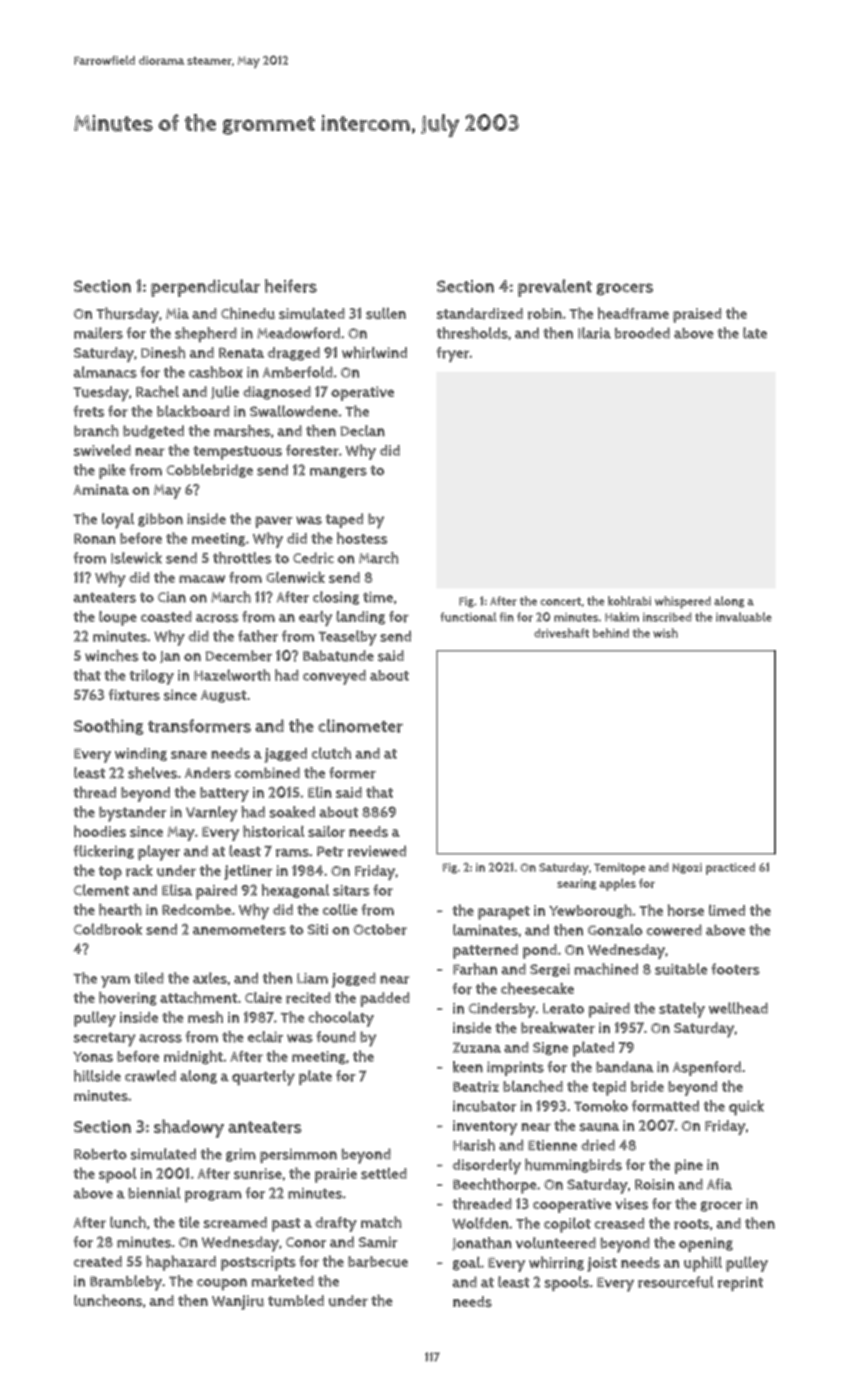 This page has width=849, height=1400. Describe the element at coordinates (611, 633) in the page. I see `behind` at that location.
